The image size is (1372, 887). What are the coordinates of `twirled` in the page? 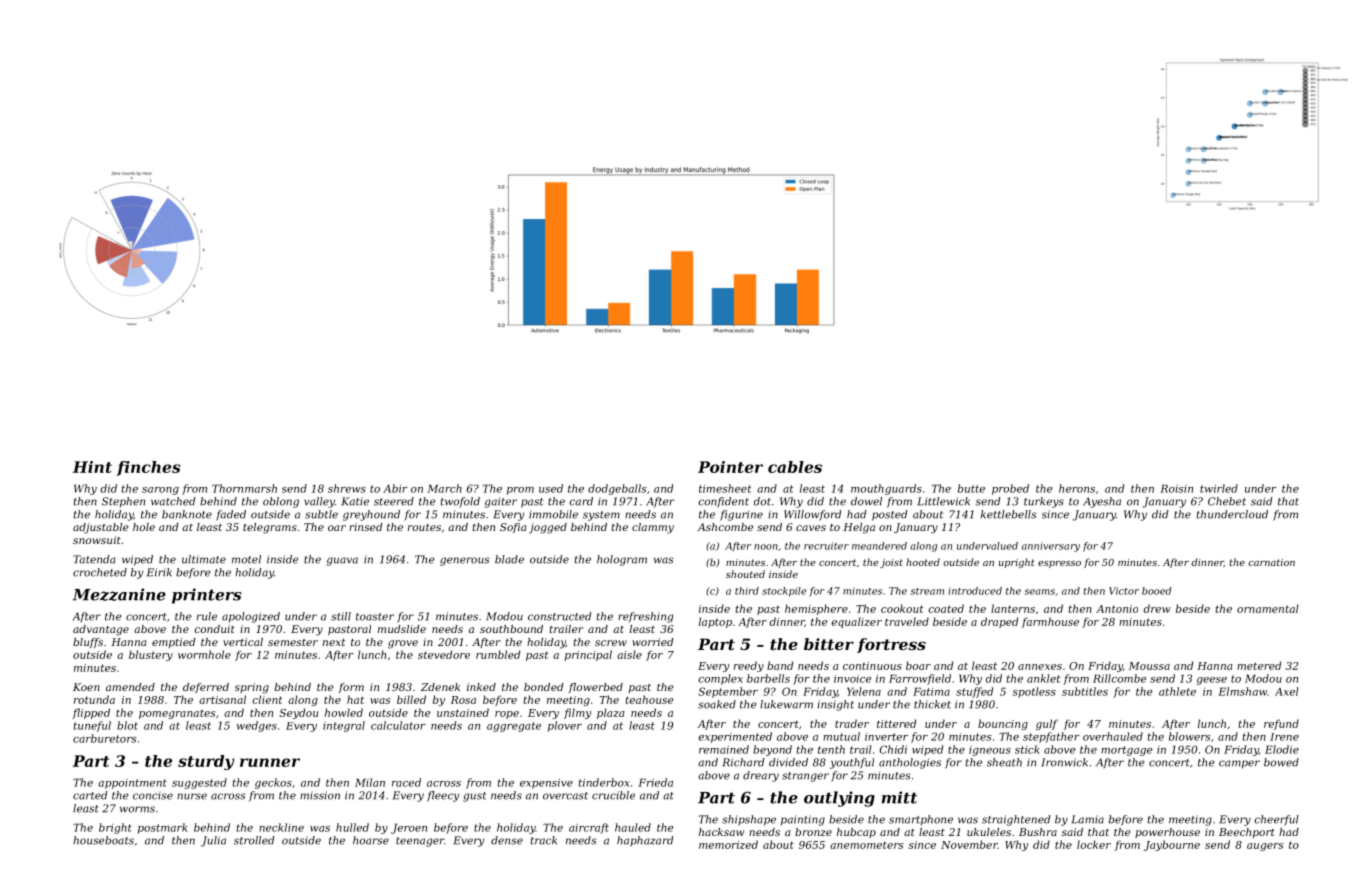 It's located at (1219, 488).
